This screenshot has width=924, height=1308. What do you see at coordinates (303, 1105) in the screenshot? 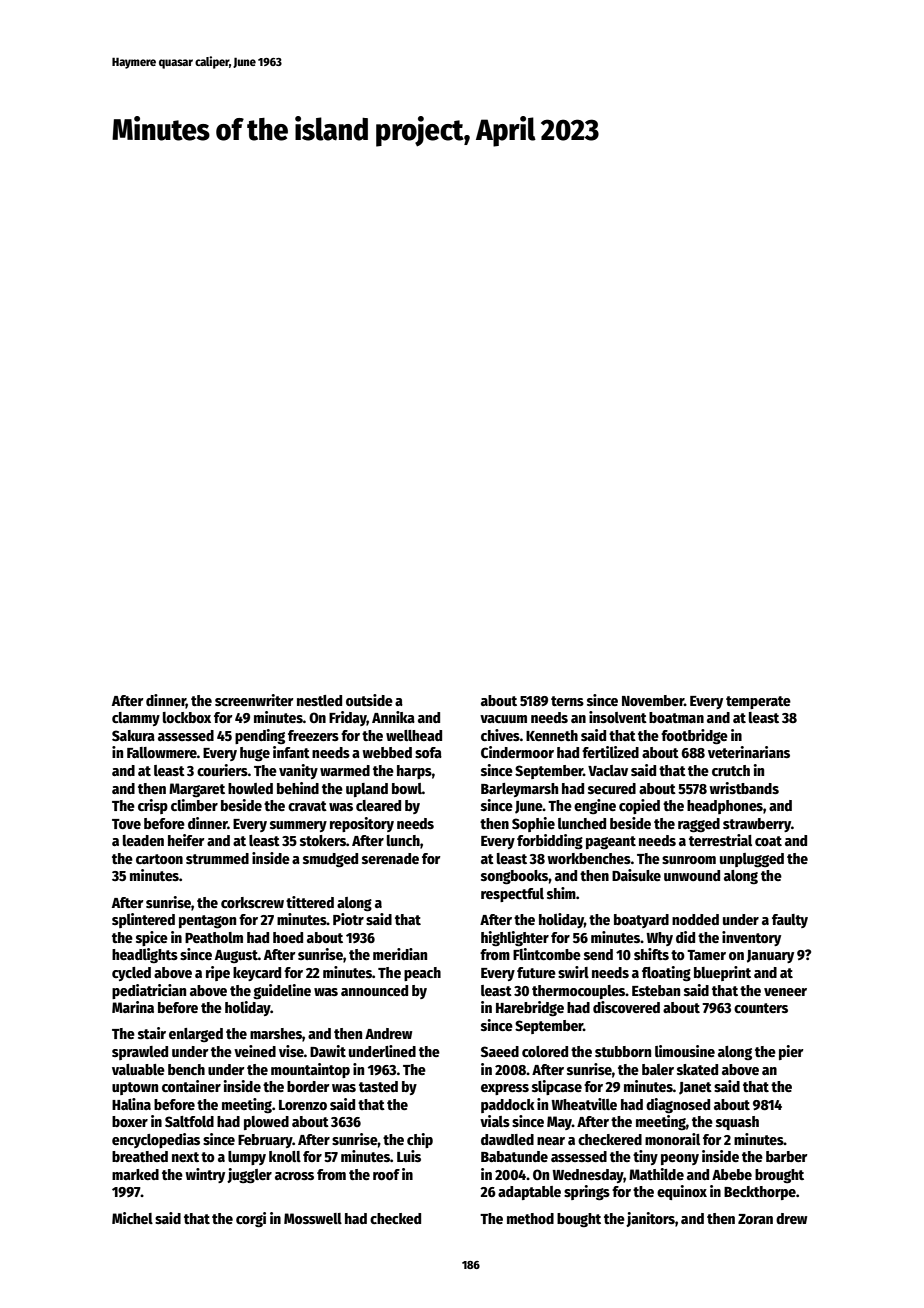
I see `Lorenzo` at bounding box center [303, 1105].
